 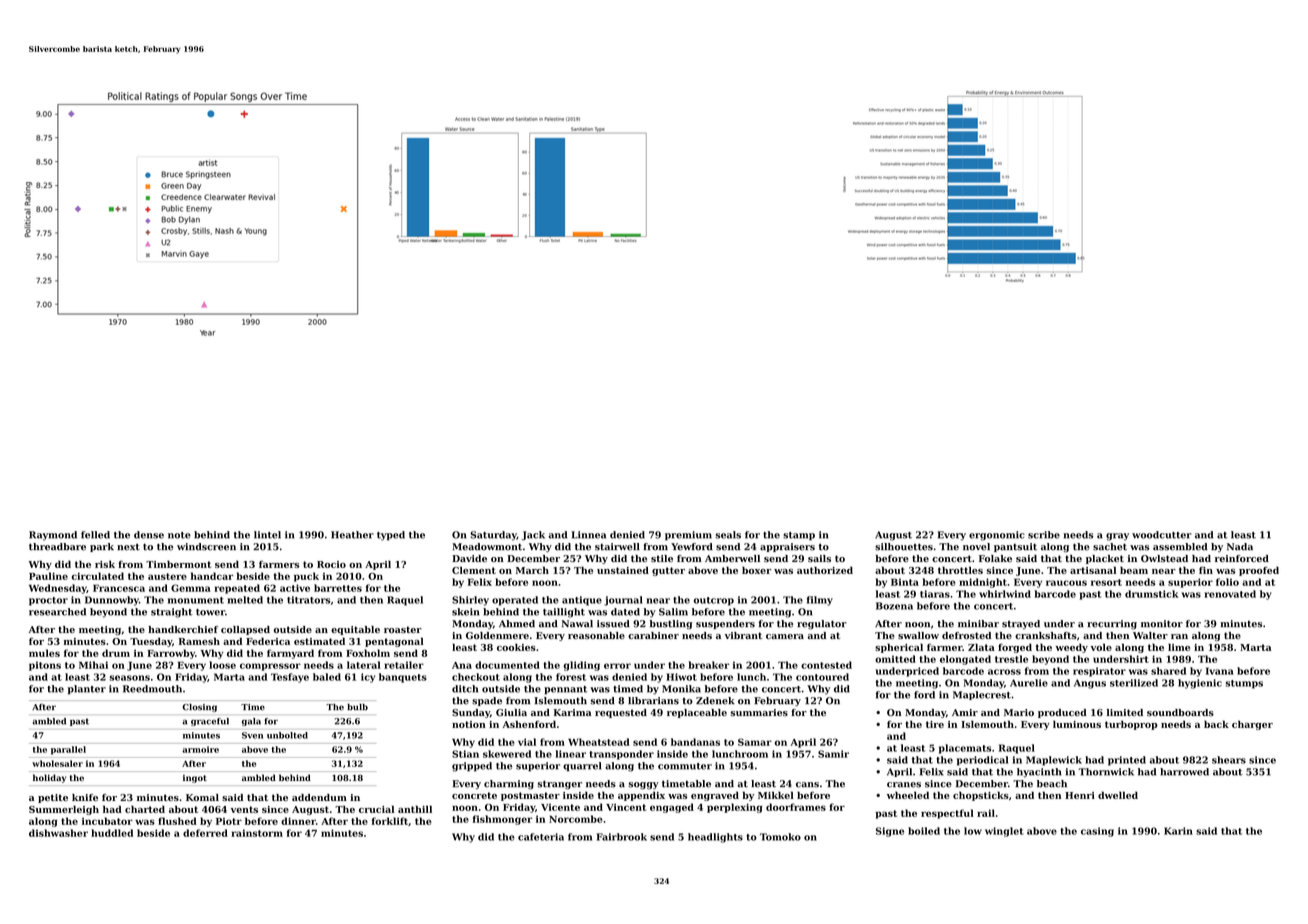 What do you see at coordinates (465, 689) in the screenshot?
I see `ditch` at bounding box center [465, 689].
